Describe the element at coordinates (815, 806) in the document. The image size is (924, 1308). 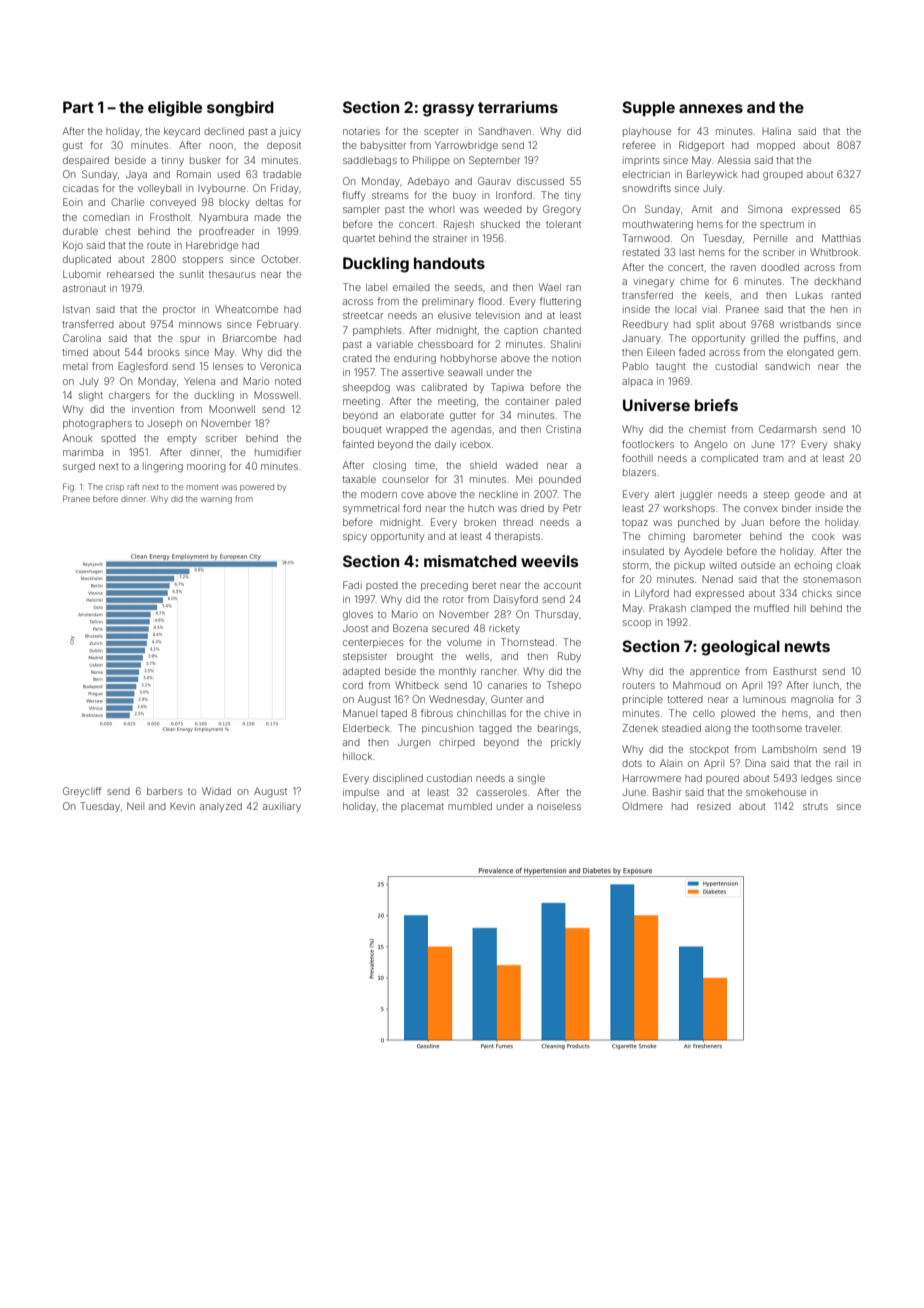
I see `struts` at that location.
